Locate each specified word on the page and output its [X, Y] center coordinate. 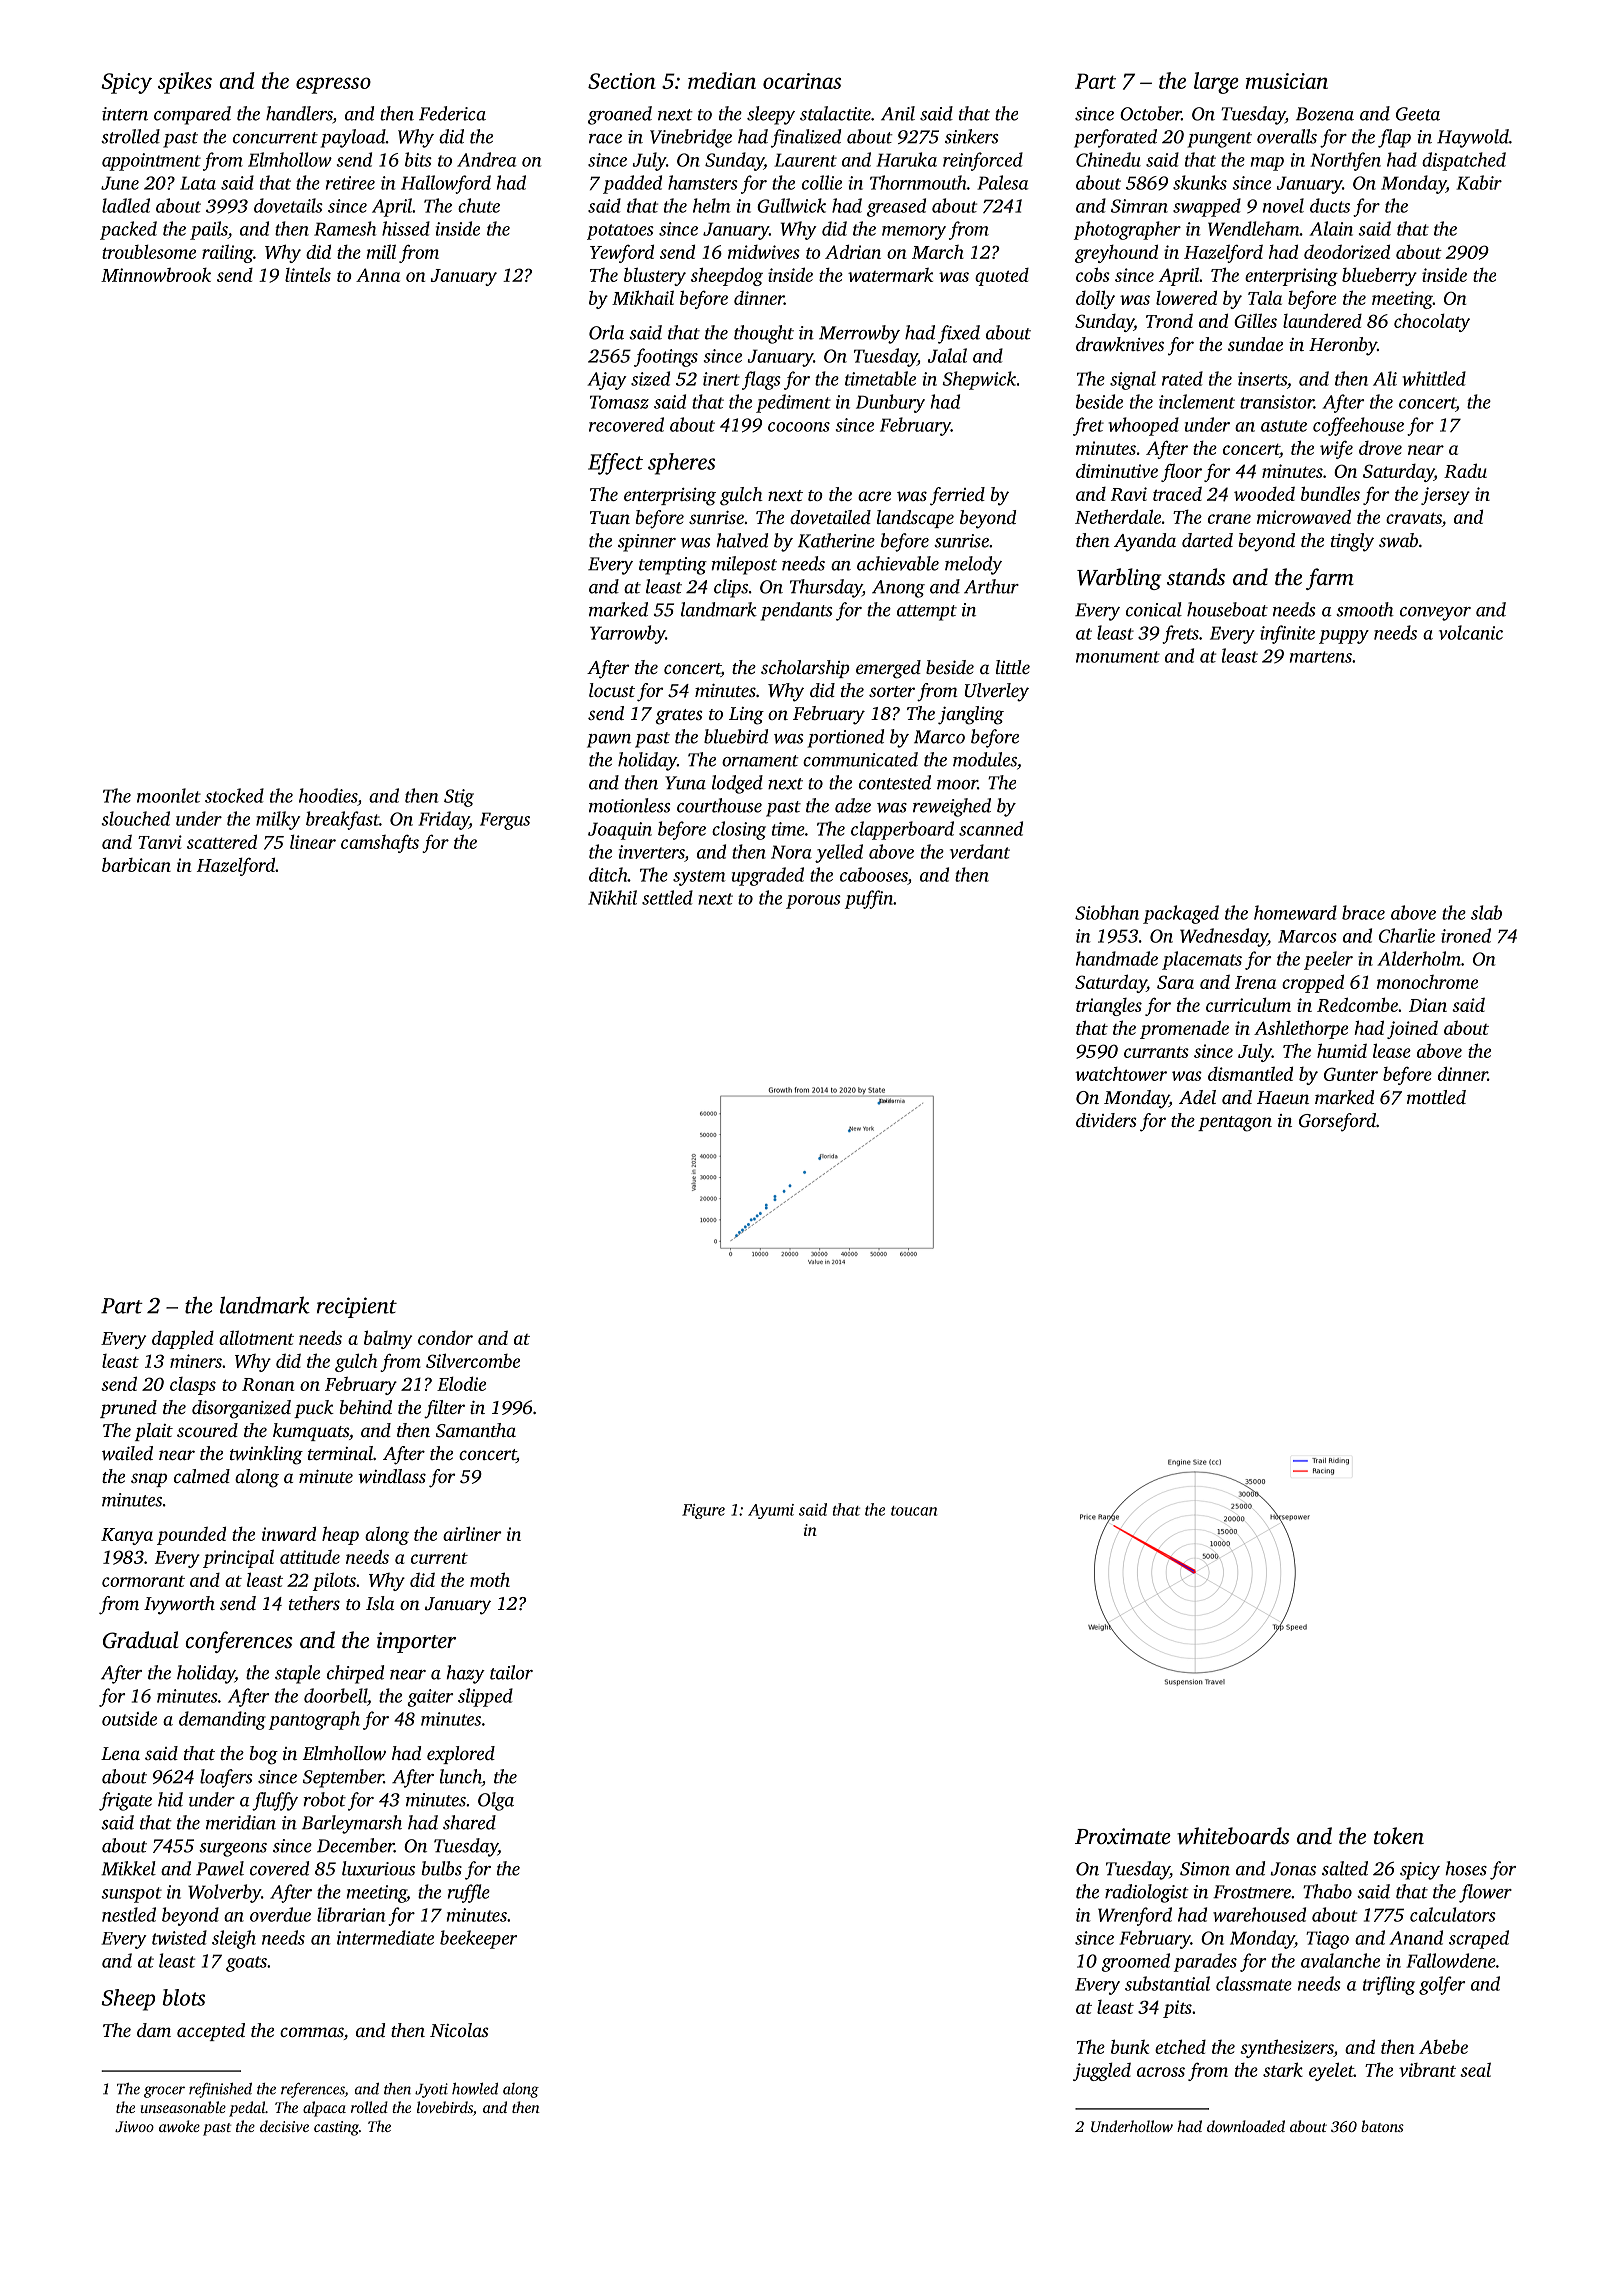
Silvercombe [473, 1360]
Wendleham [1254, 228]
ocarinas [802, 81]
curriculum [1248, 1004]
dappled [183, 1339]
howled [475, 2089]
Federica [452, 113]
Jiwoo [134, 2126]
